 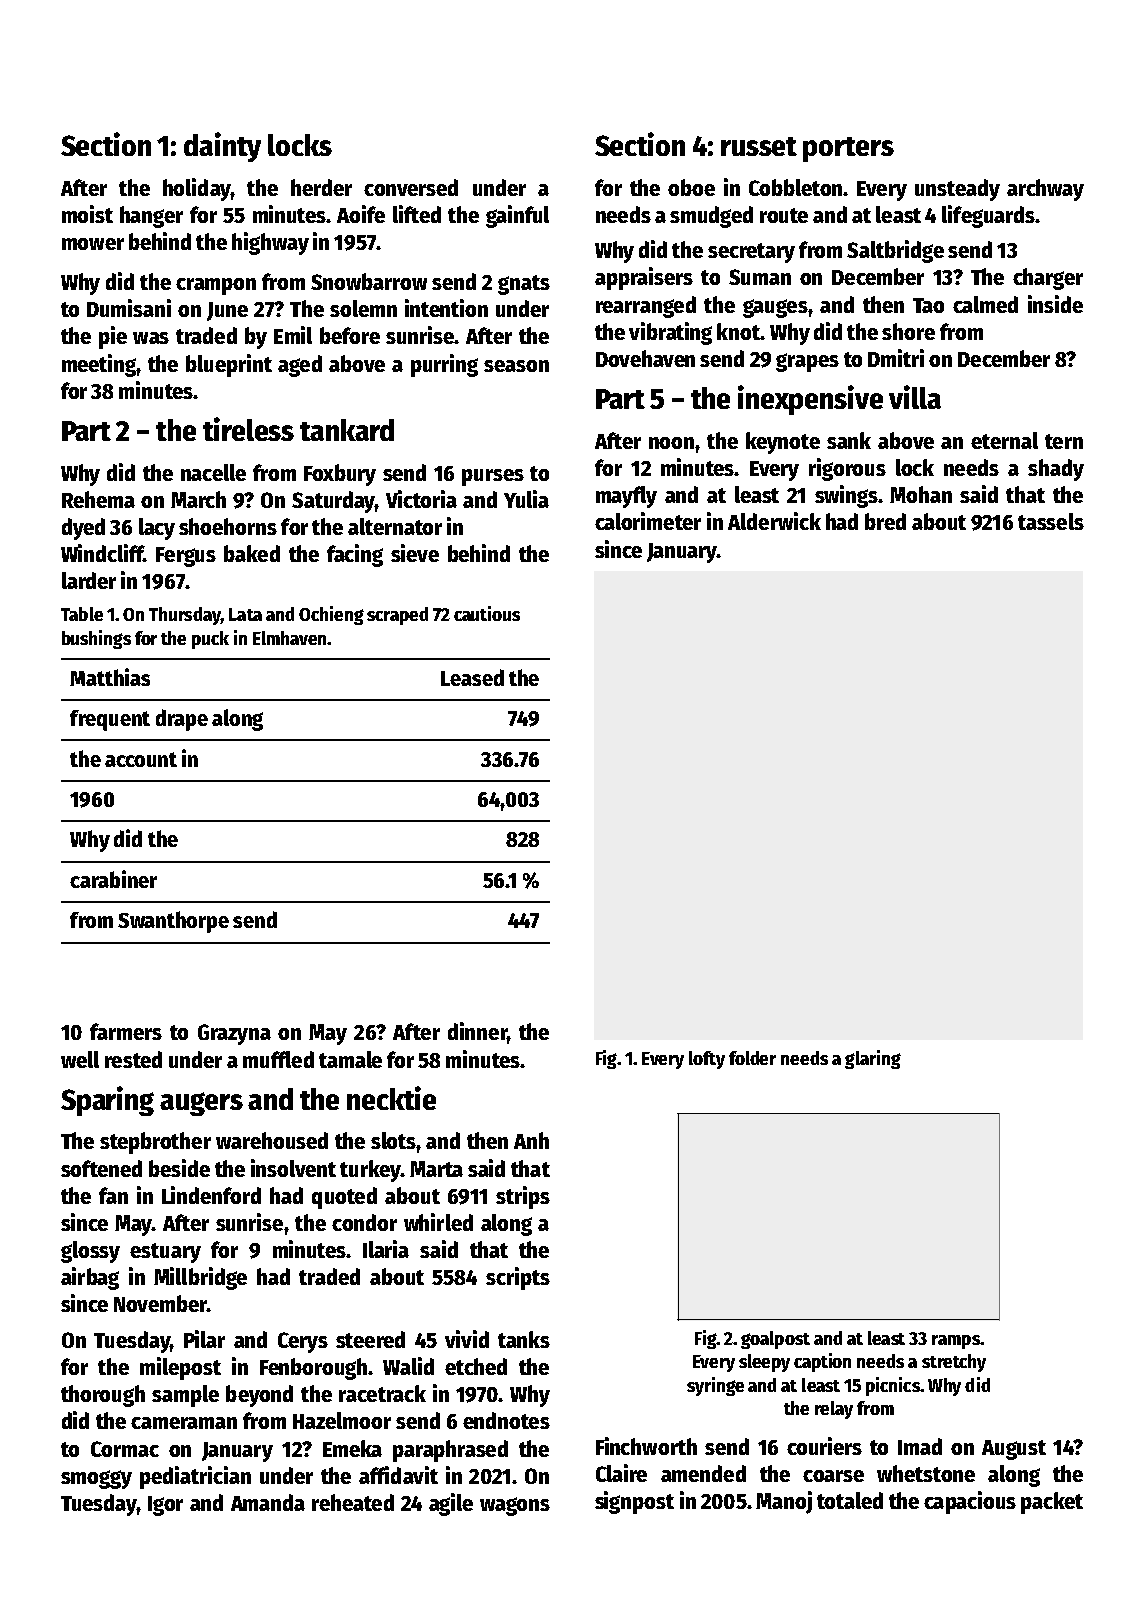 What do you see at coordinates (752, 1058) in the page?
I see `folder` at bounding box center [752, 1058].
